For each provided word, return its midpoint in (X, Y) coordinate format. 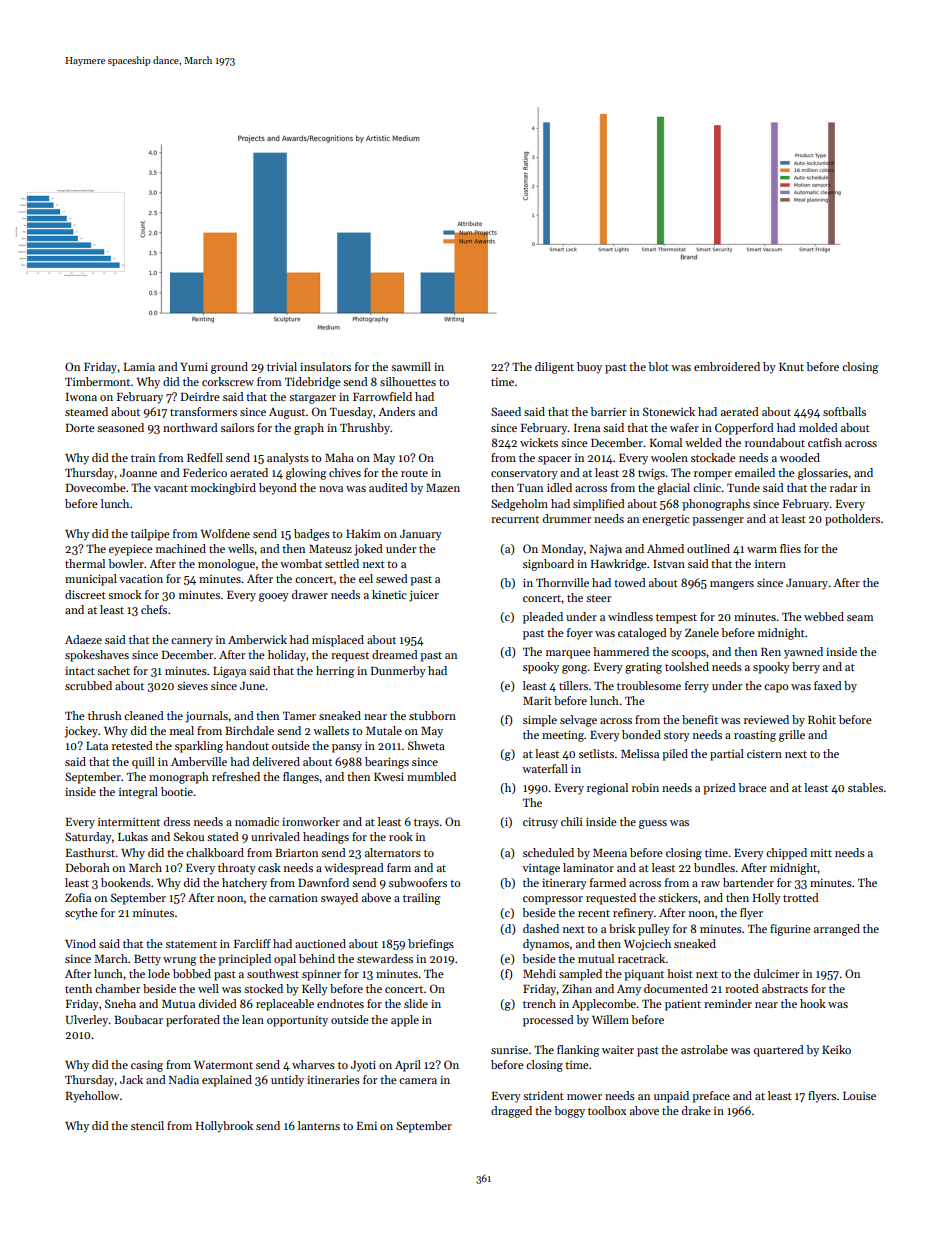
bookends (126, 882)
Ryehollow (92, 1097)
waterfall (545, 768)
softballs (844, 411)
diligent (554, 368)
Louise (859, 1096)
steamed (86, 411)
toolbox (607, 1110)
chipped (786, 854)
